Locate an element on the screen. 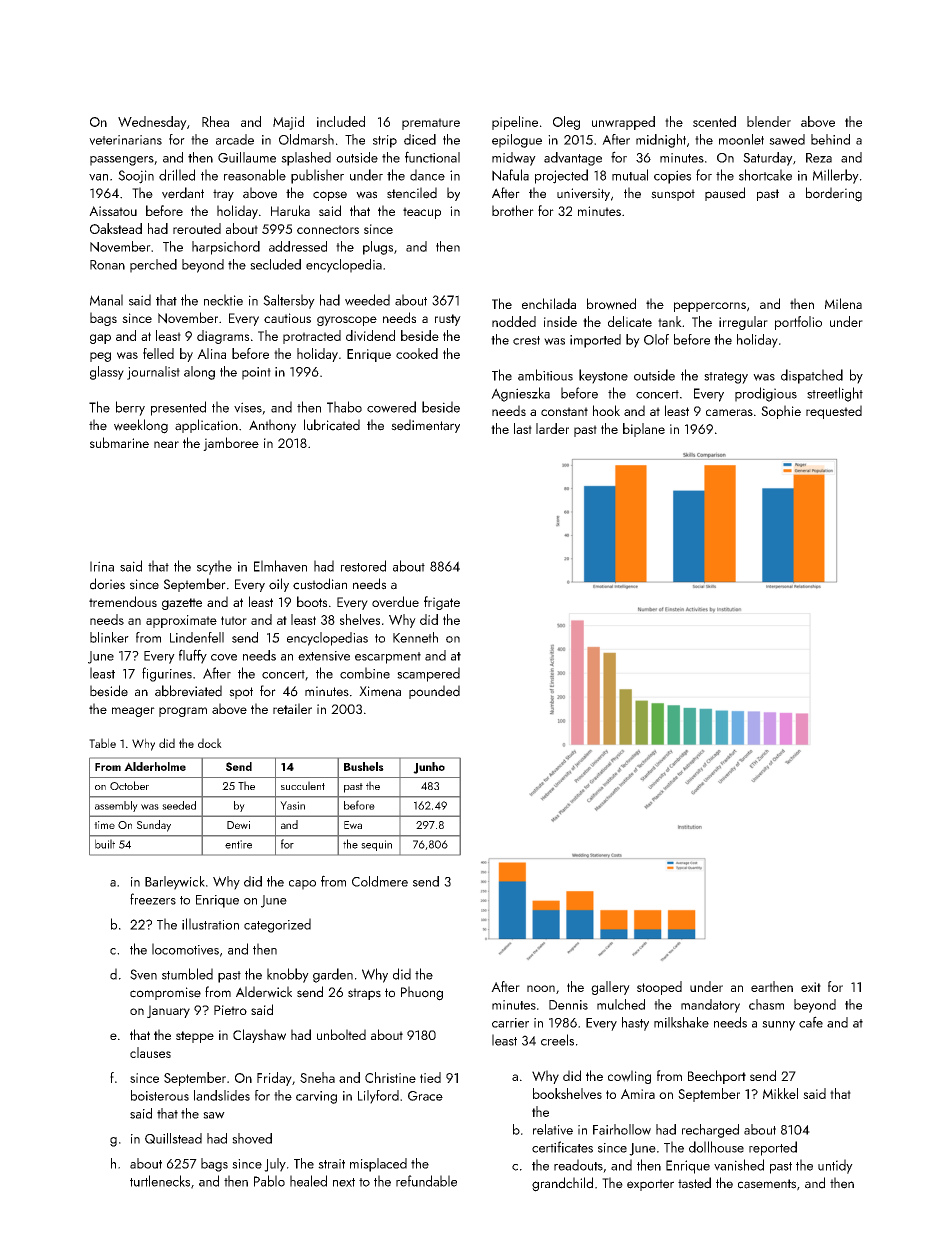 The height and width of the screenshot is (1233, 952). near is located at coordinates (166, 444).
